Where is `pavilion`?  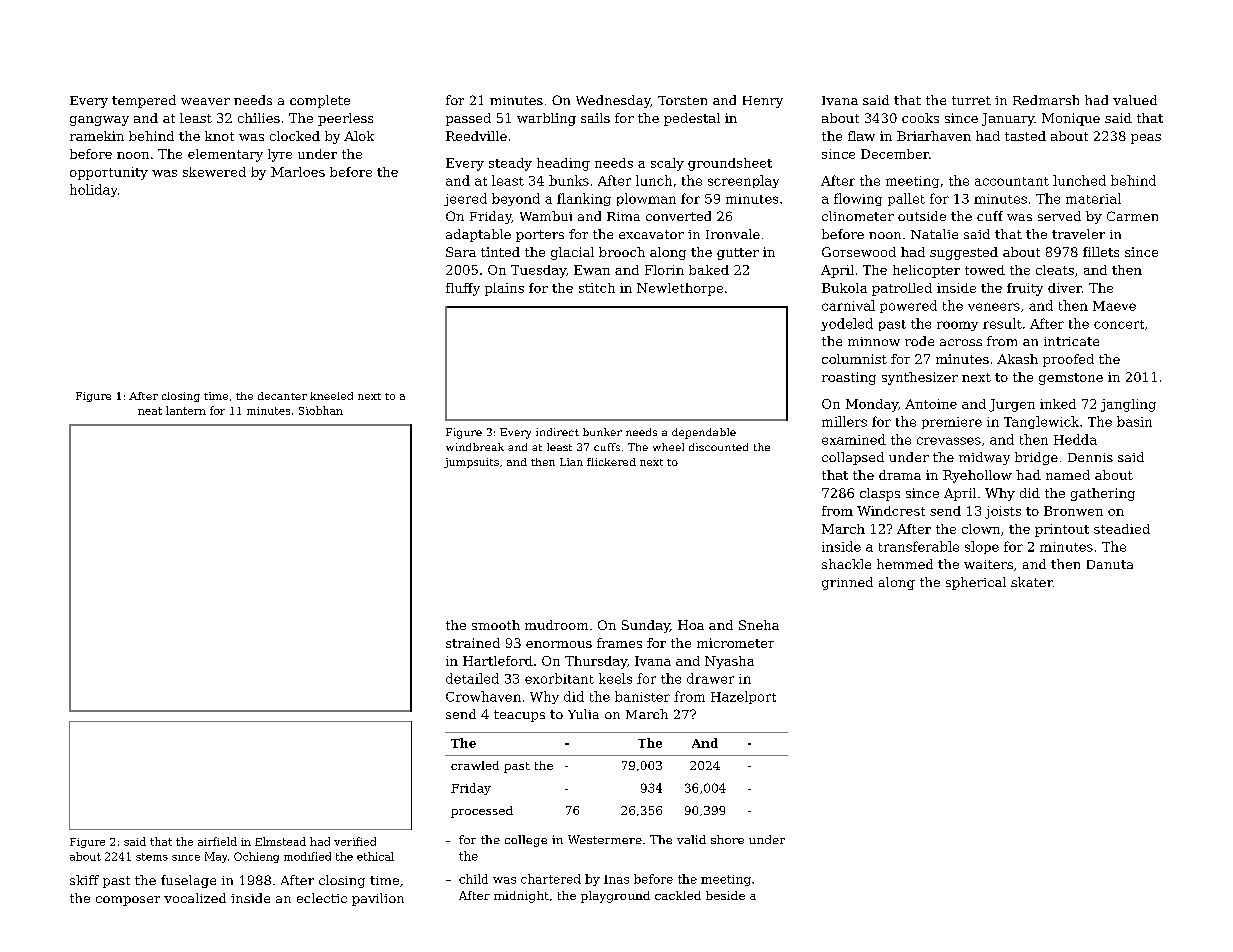 pavilion is located at coordinates (378, 899).
